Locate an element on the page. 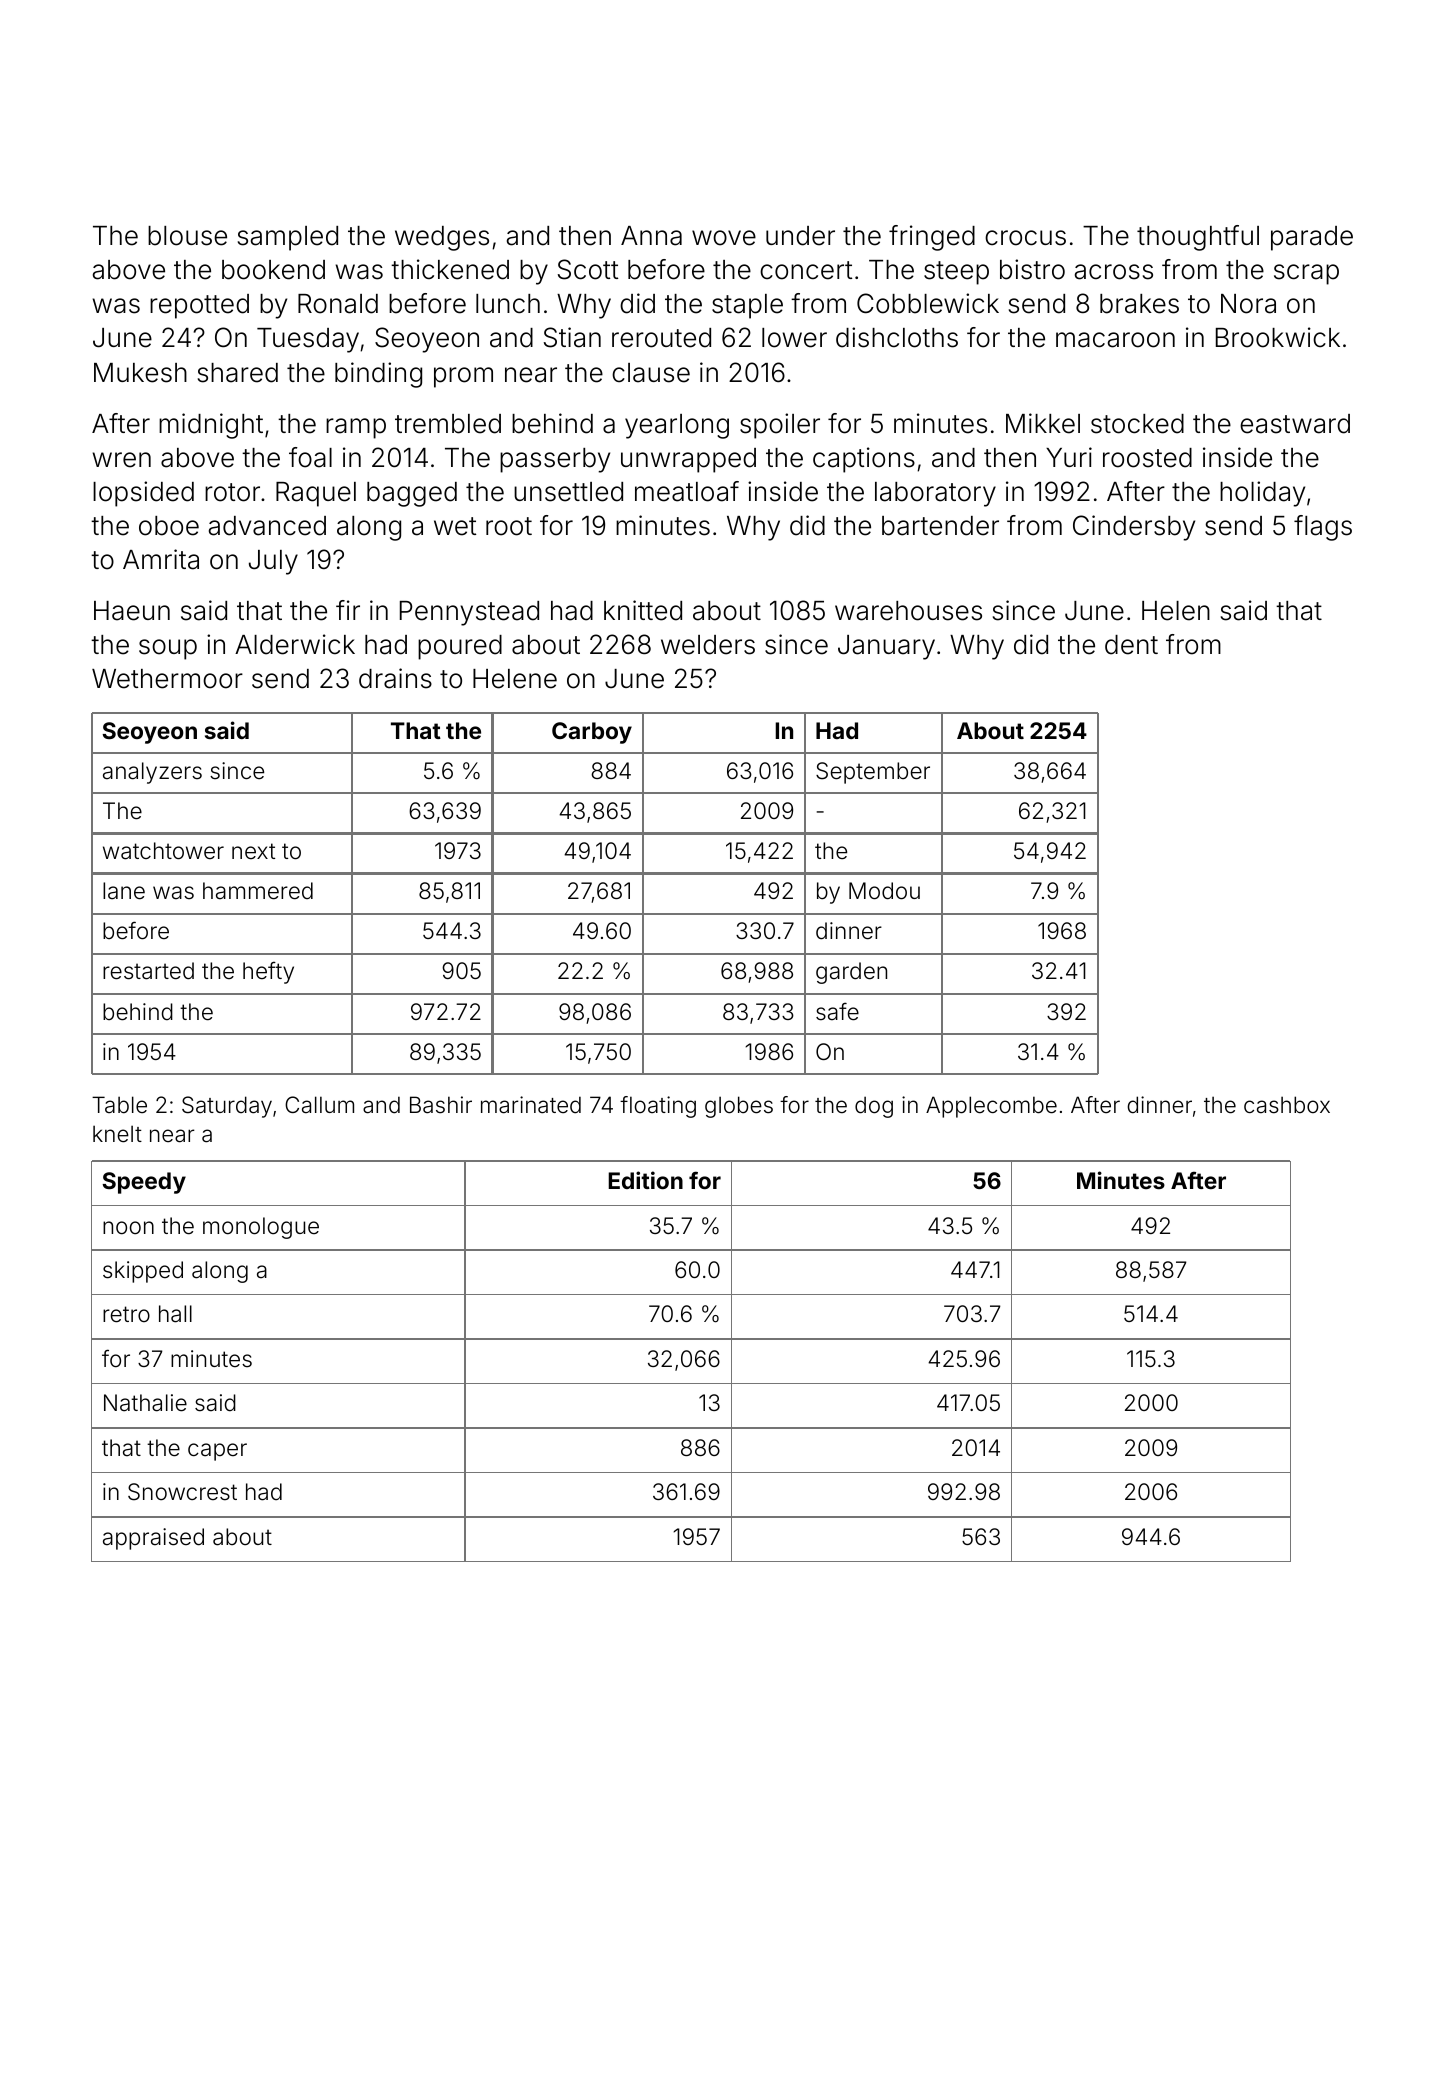 The image size is (1450, 2100). rerouted is located at coordinates (661, 338).
